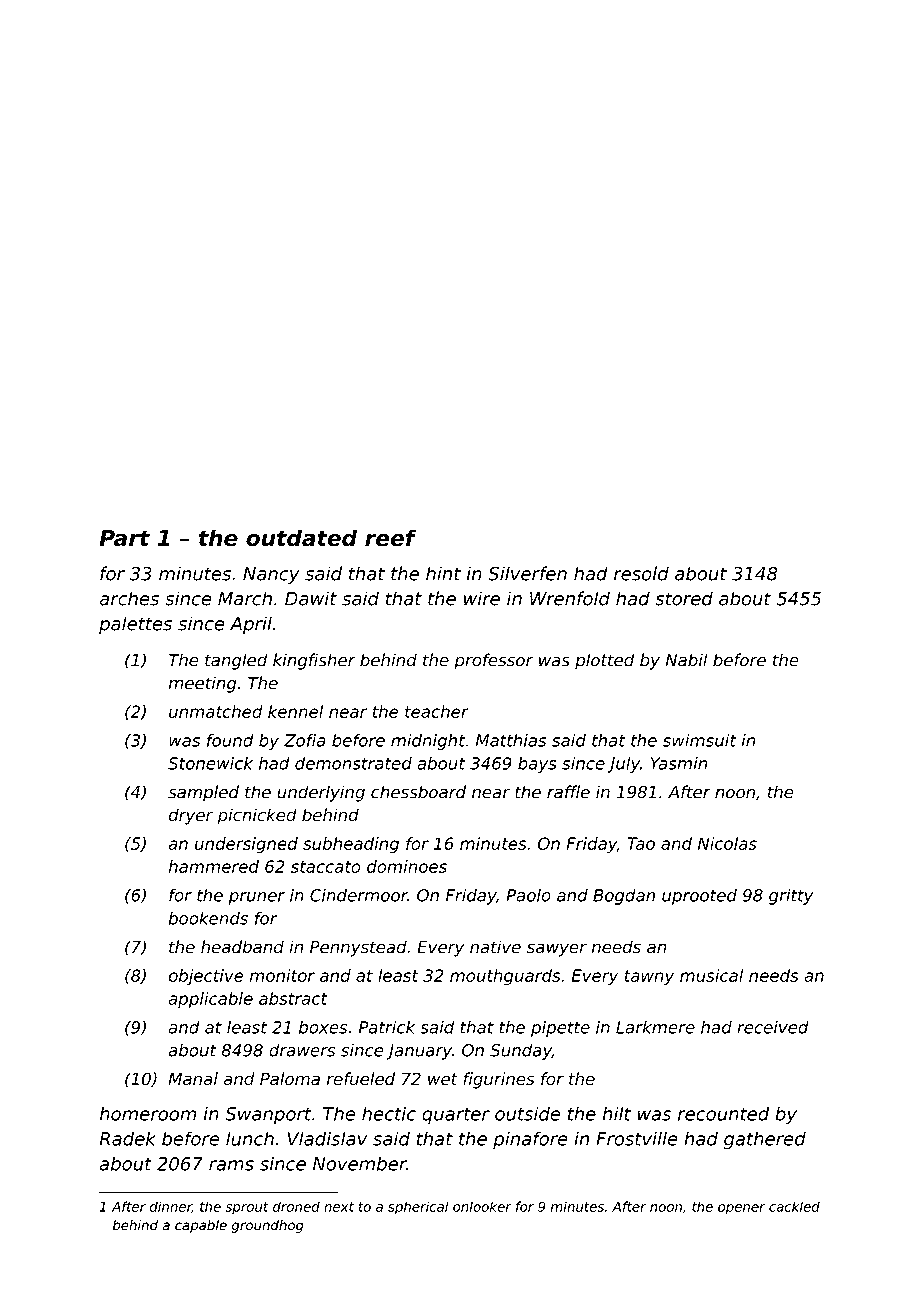 This image has width=924, height=1314. Describe the element at coordinates (171, 1207) in the image. I see `dinner` at that location.
